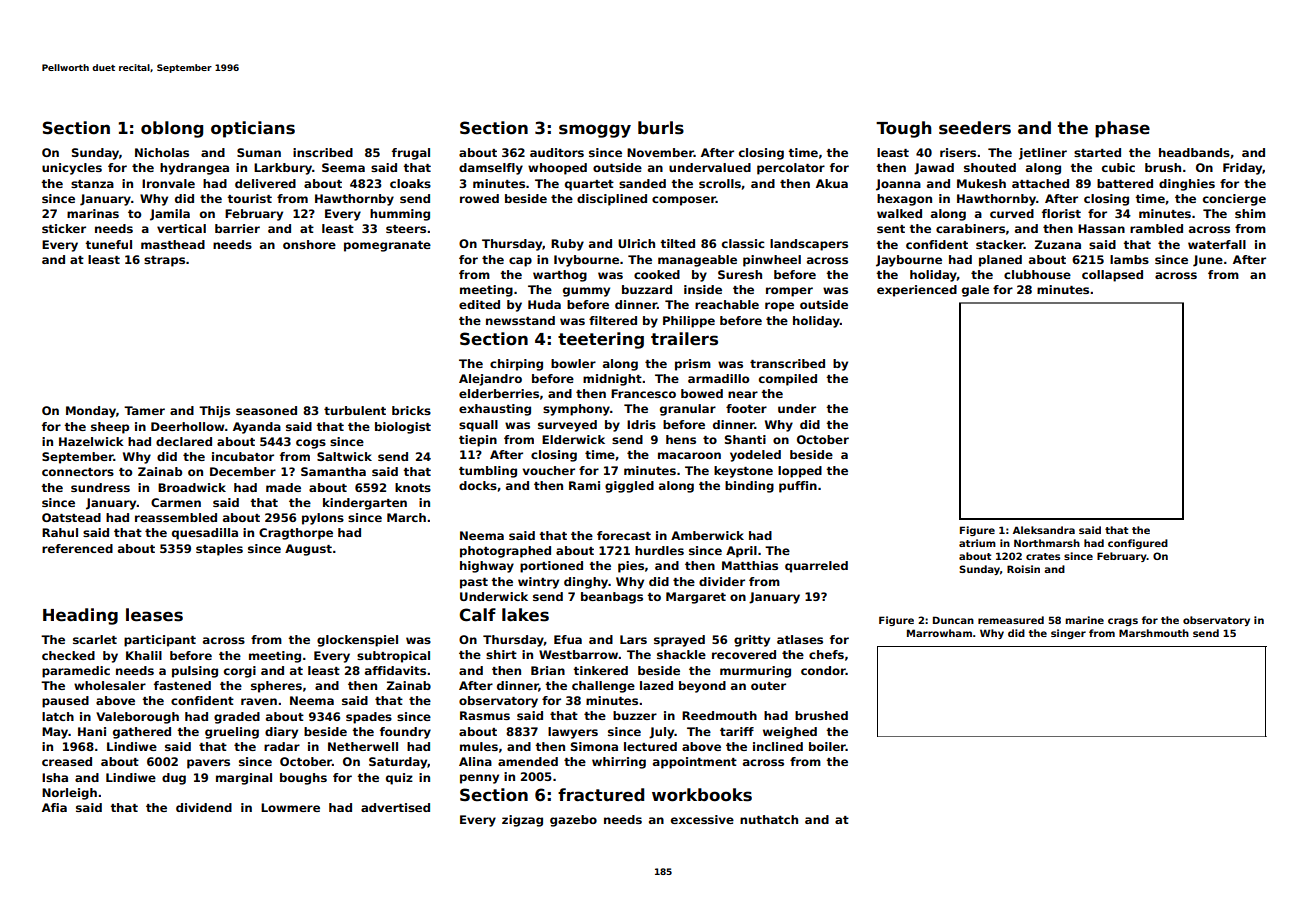 The width and height of the screenshot is (1308, 924). What do you see at coordinates (491, 169) in the screenshot?
I see `damselfly` at bounding box center [491, 169].
